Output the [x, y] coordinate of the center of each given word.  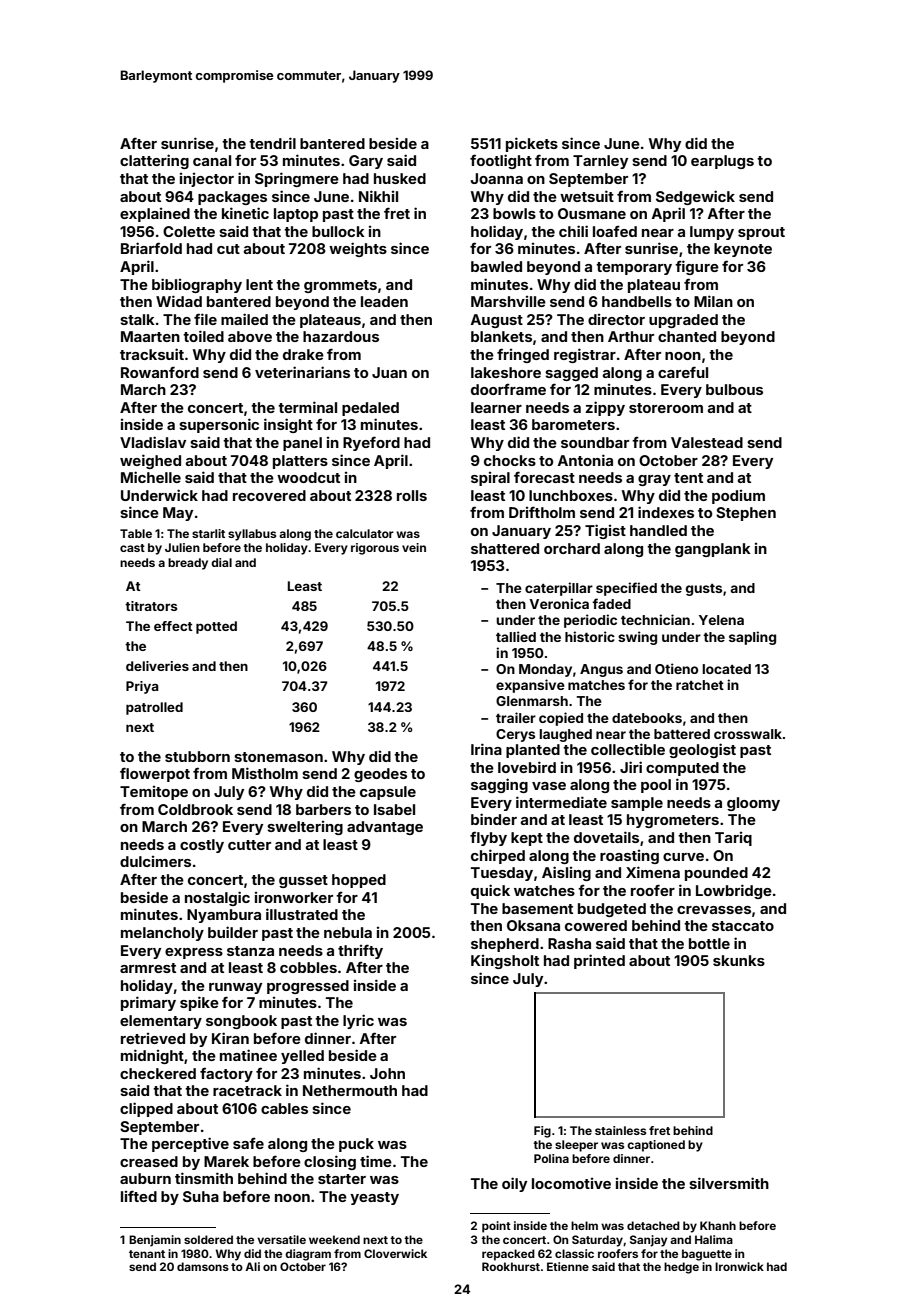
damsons [203, 1266]
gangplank [713, 550]
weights [358, 249]
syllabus [252, 535]
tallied [516, 636]
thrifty [360, 951]
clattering [154, 161]
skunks [739, 960]
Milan [713, 301]
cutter [249, 845]
